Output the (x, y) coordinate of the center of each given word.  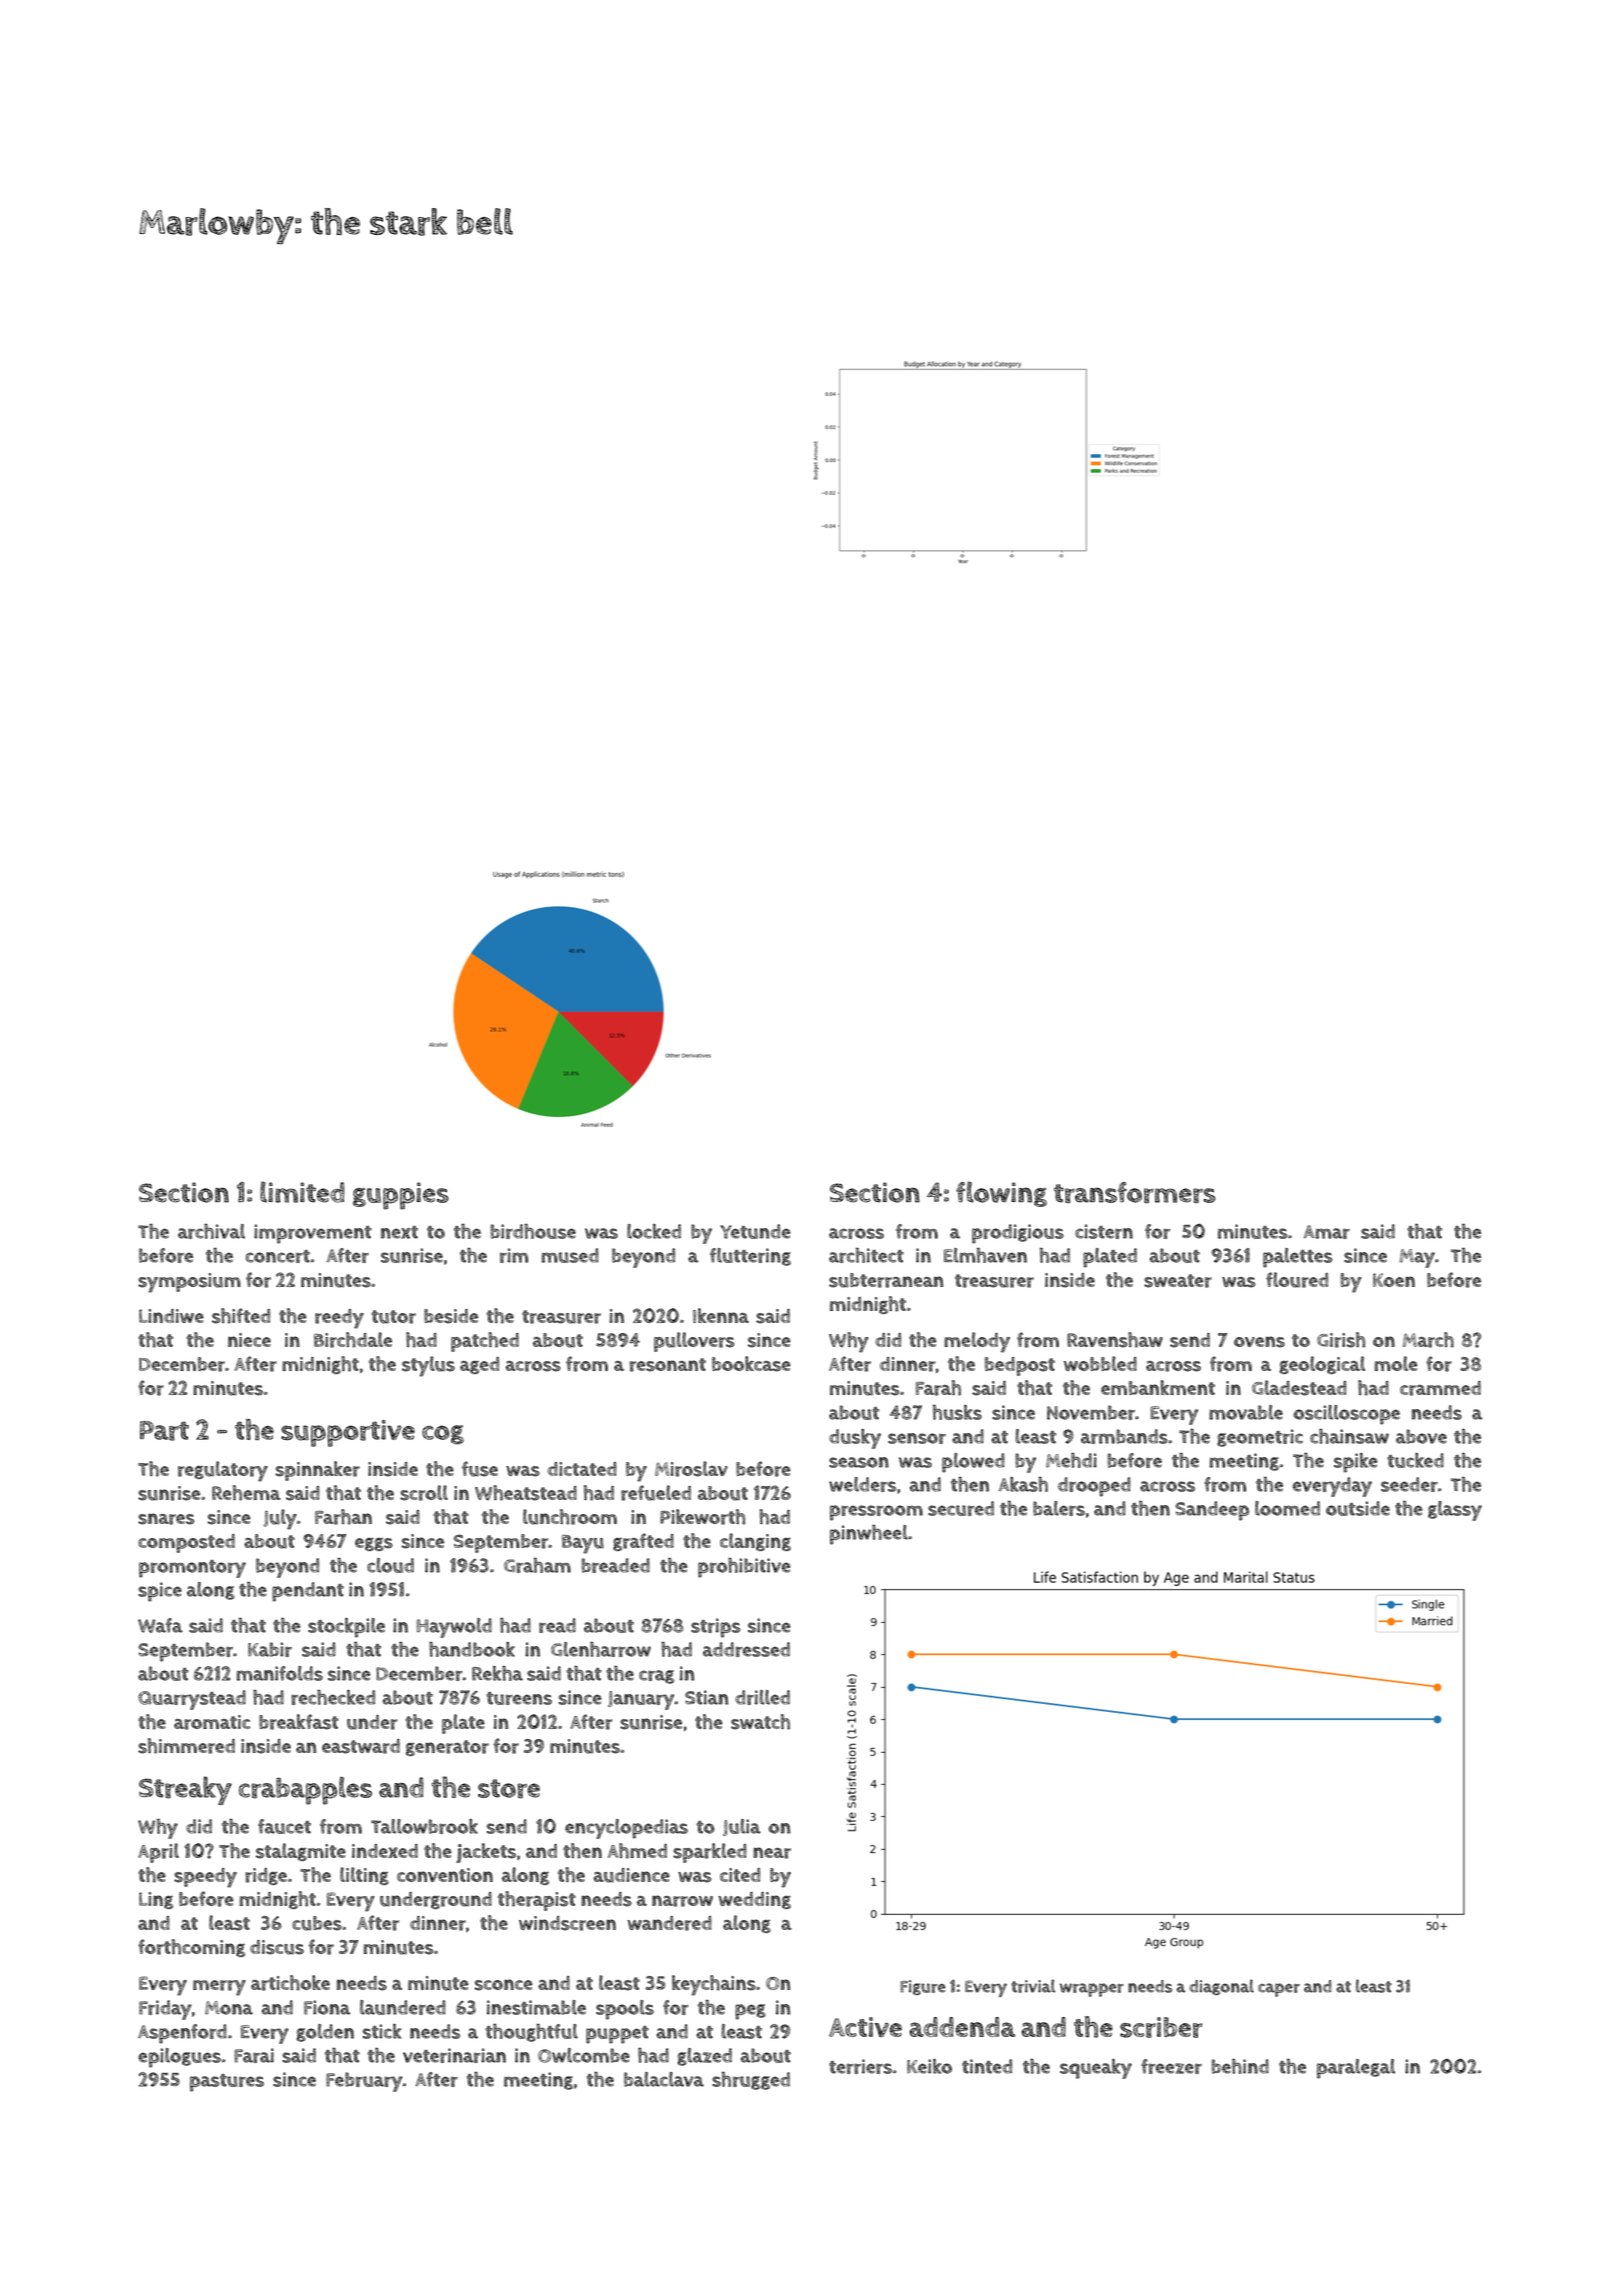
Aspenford (182, 2034)
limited (302, 1192)
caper (1279, 1990)
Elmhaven (985, 1255)
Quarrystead (192, 1700)
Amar (1326, 1232)
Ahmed (637, 1851)
